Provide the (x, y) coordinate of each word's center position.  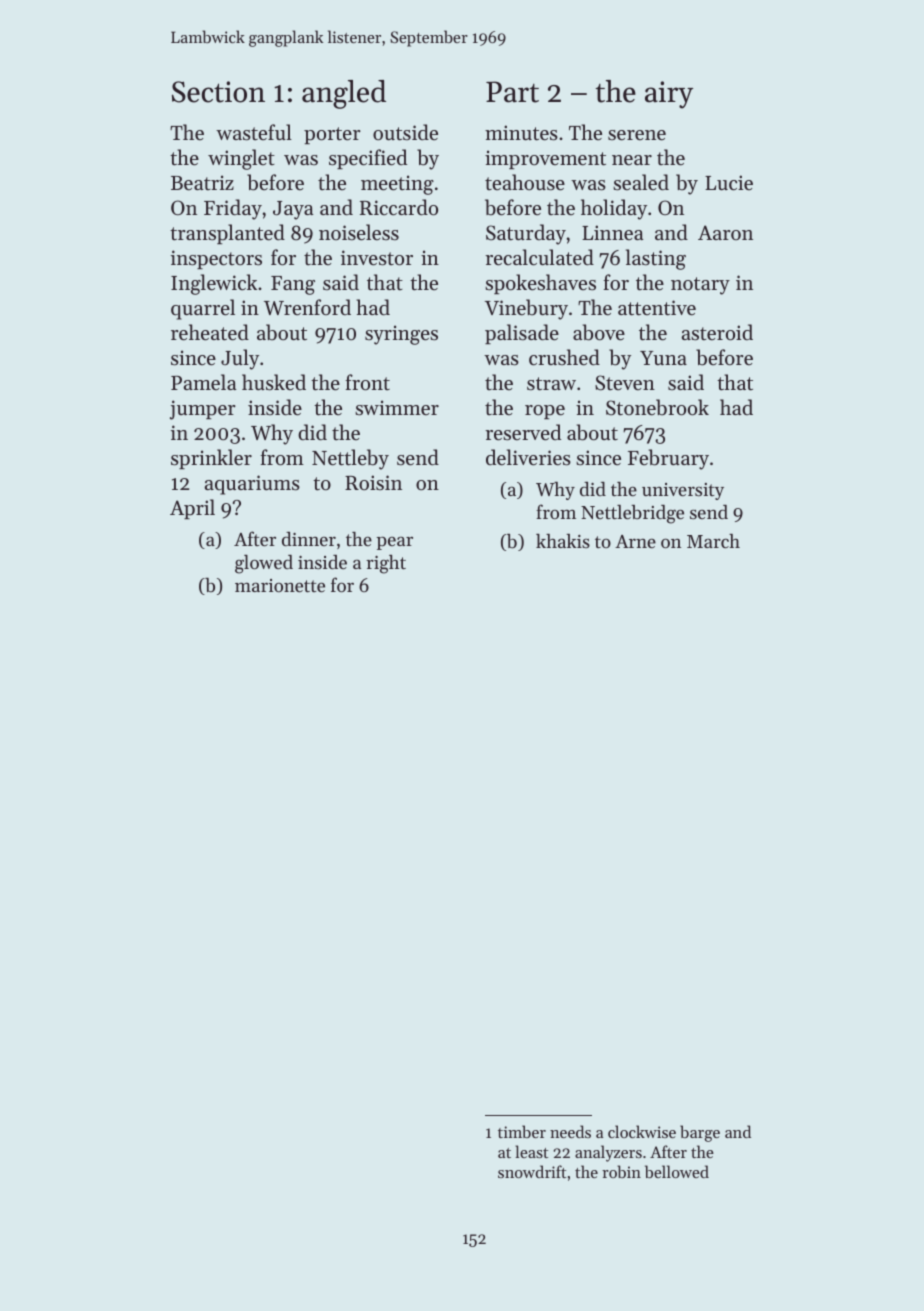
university (683, 491)
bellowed (677, 1171)
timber (522, 1131)
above (599, 332)
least (531, 1151)
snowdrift (532, 1171)
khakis (563, 541)
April (192, 509)
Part (512, 92)
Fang (293, 285)
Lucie (729, 183)
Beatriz (202, 183)
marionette (280, 585)
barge (700, 1133)
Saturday (526, 234)
